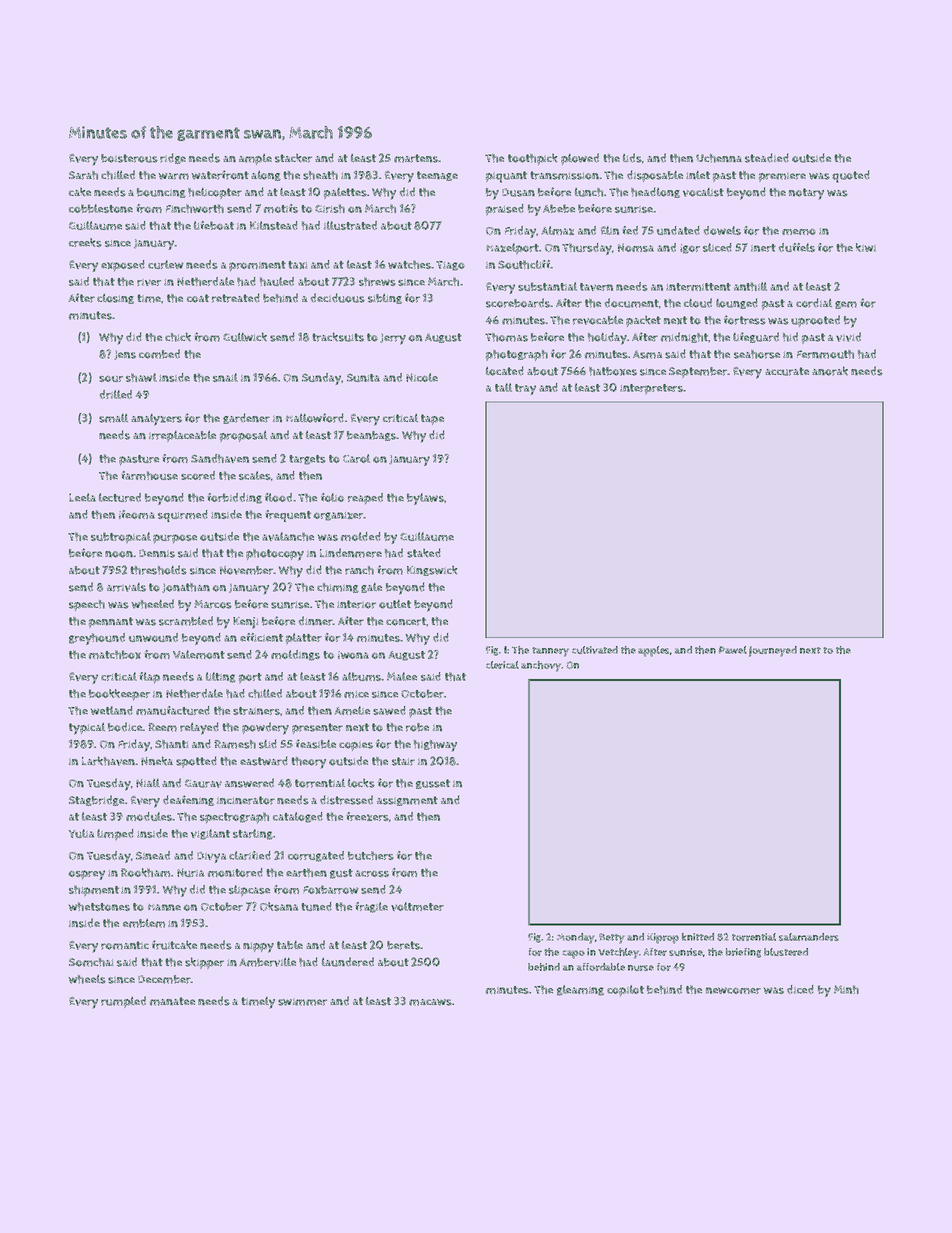 The image size is (952, 1233). What do you see at coordinates (678, 230) in the image?
I see `undated` at bounding box center [678, 230].
